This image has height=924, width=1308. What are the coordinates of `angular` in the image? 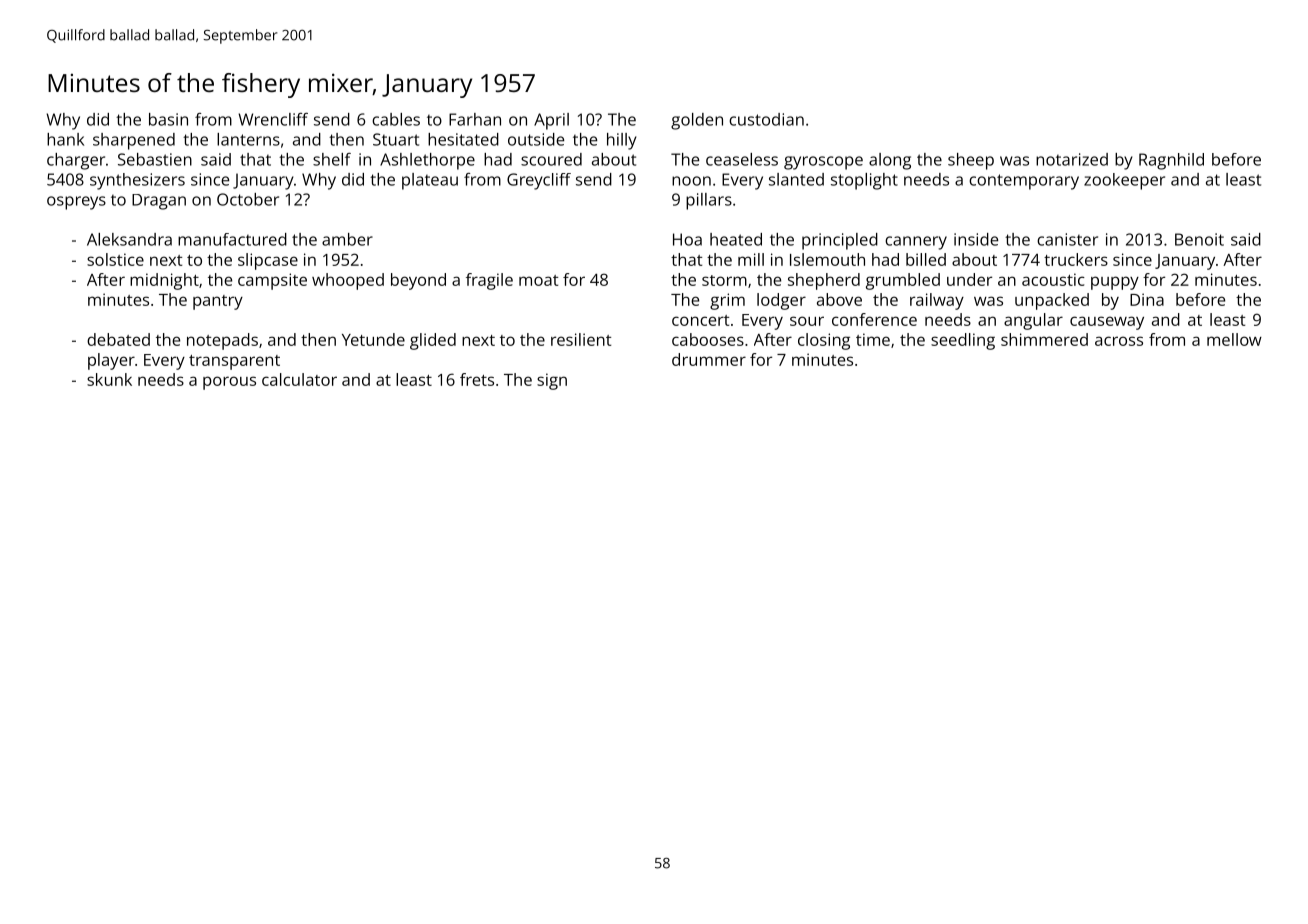 It's located at (1033, 321).
